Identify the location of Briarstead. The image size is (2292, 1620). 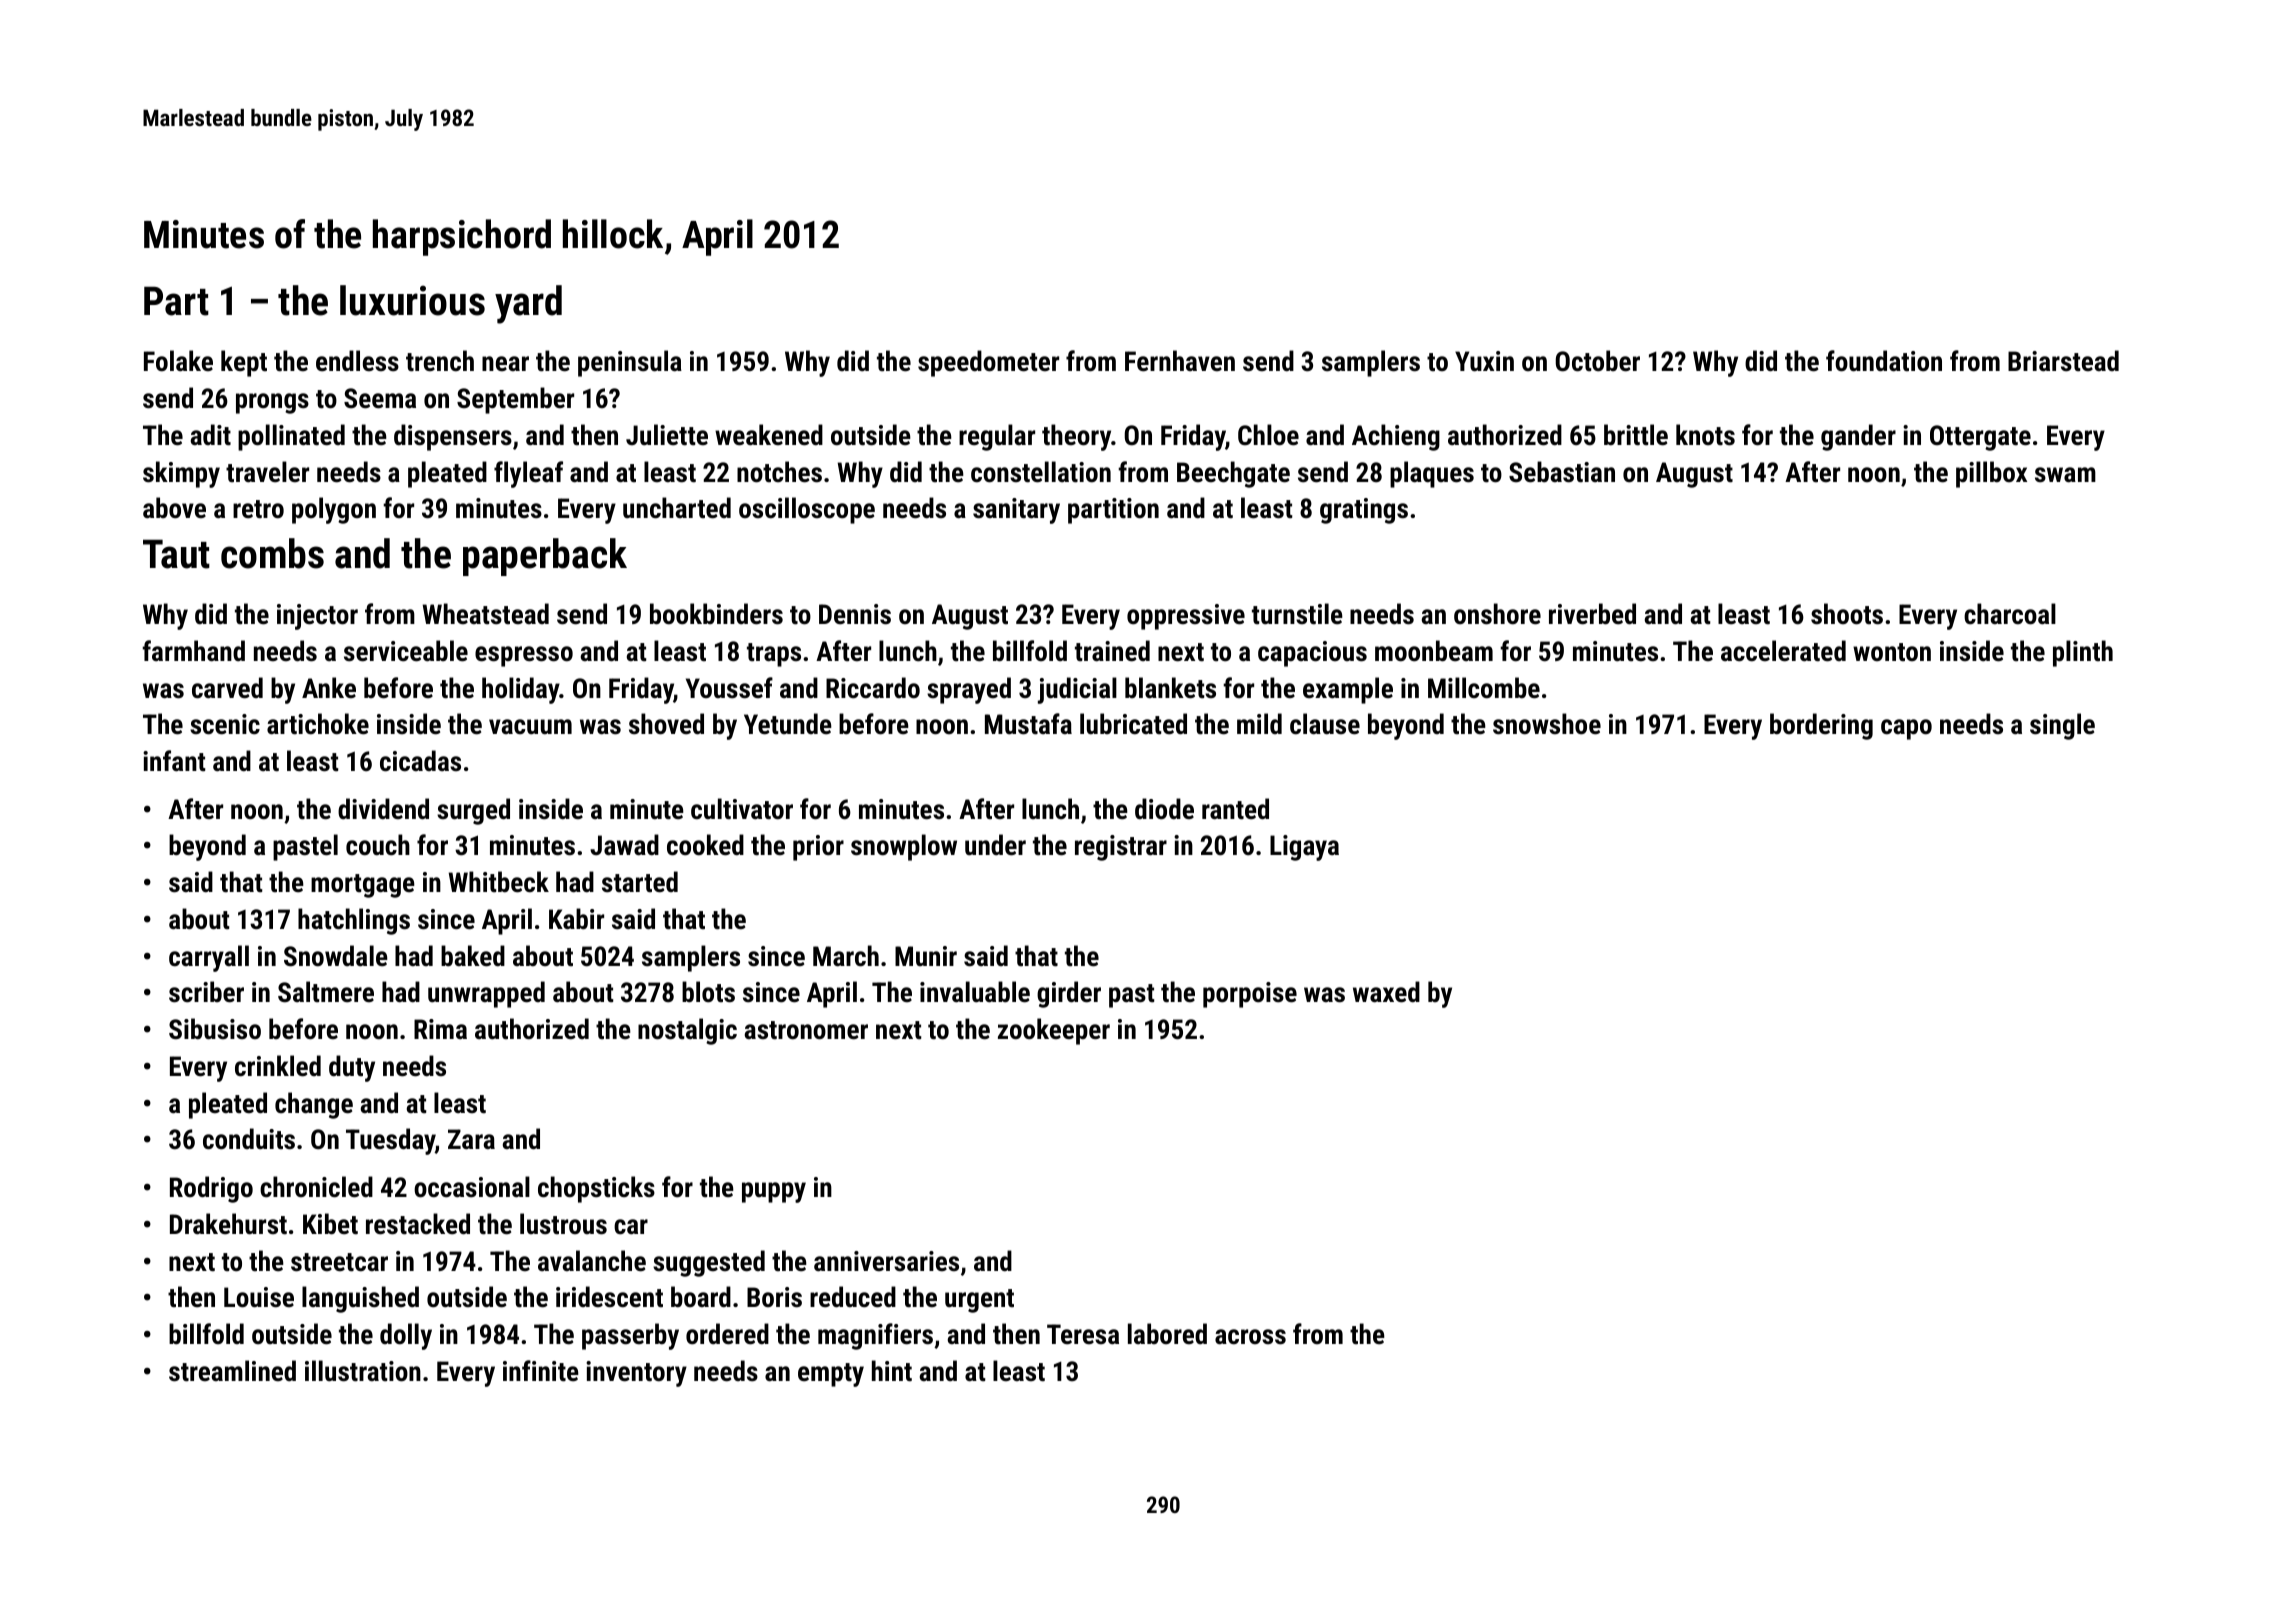
(2063, 361).
